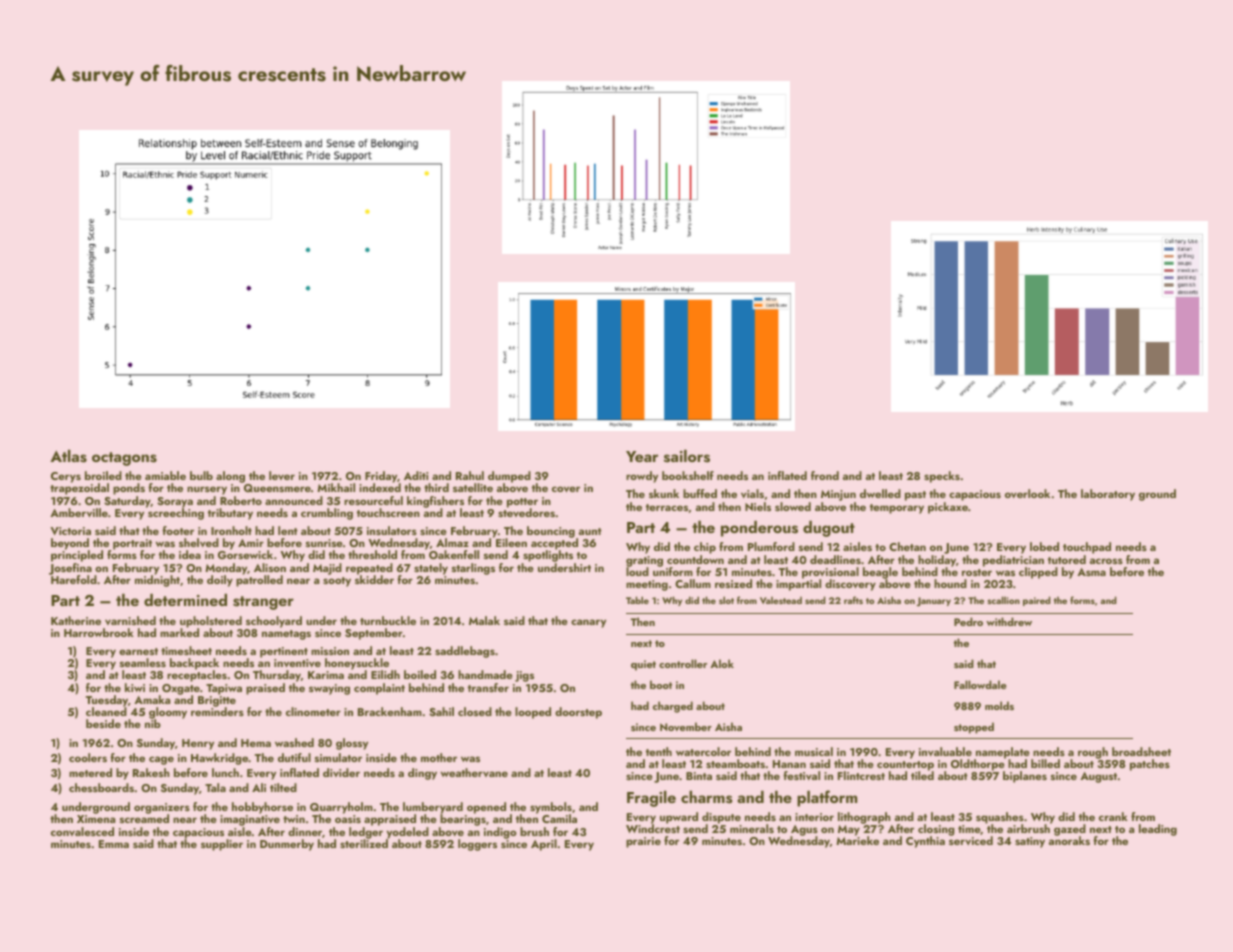  I want to click on laboratory, so click(1108, 495).
